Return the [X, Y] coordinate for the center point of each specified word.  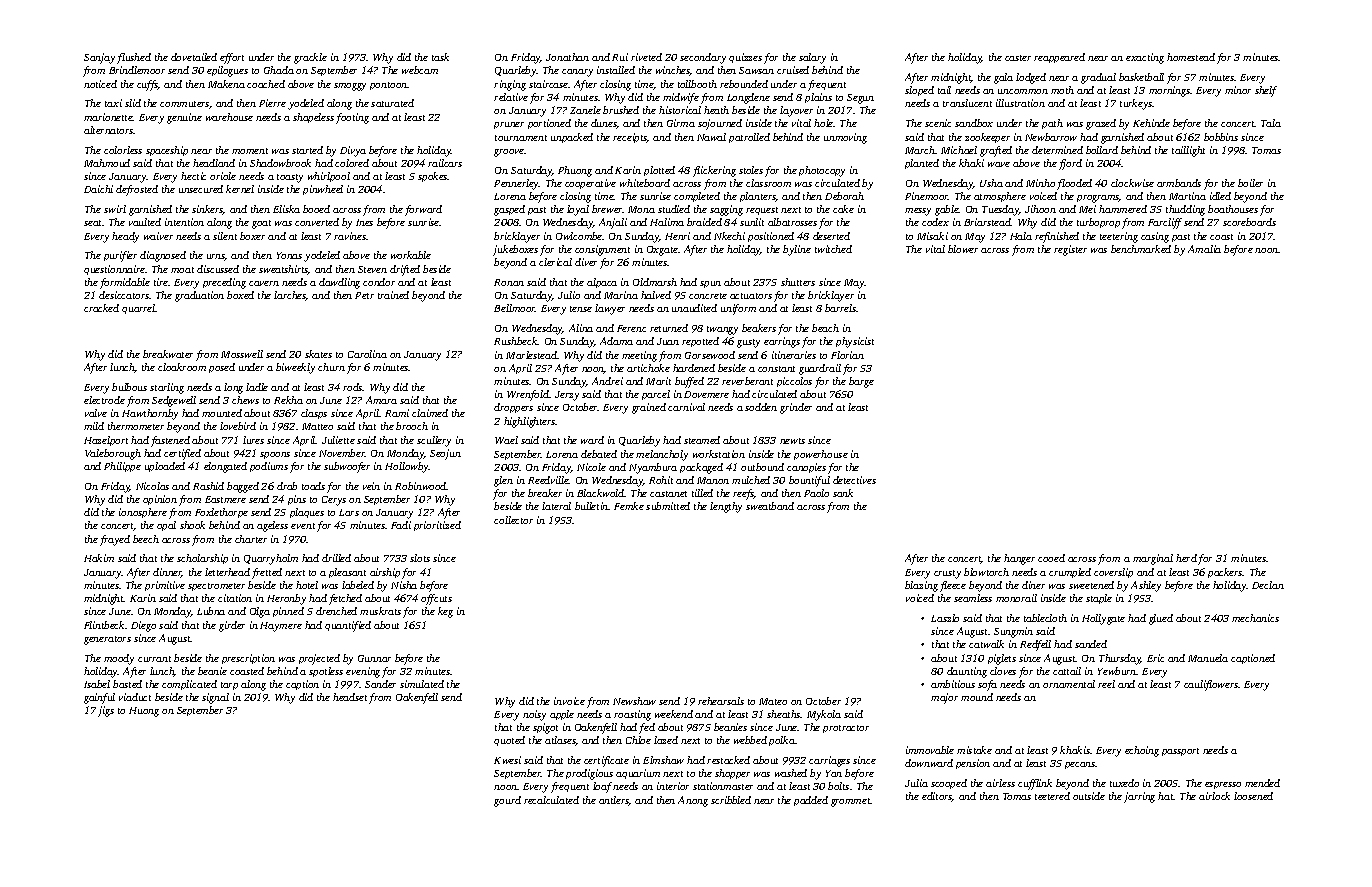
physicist [855, 342]
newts [792, 441]
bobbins [1221, 137]
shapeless [313, 118]
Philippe [122, 467]
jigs [106, 711]
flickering [714, 171]
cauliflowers [1211, 685]
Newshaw [634, 701]
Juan [668, 341]
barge [861, 382]
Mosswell [242, 354]
